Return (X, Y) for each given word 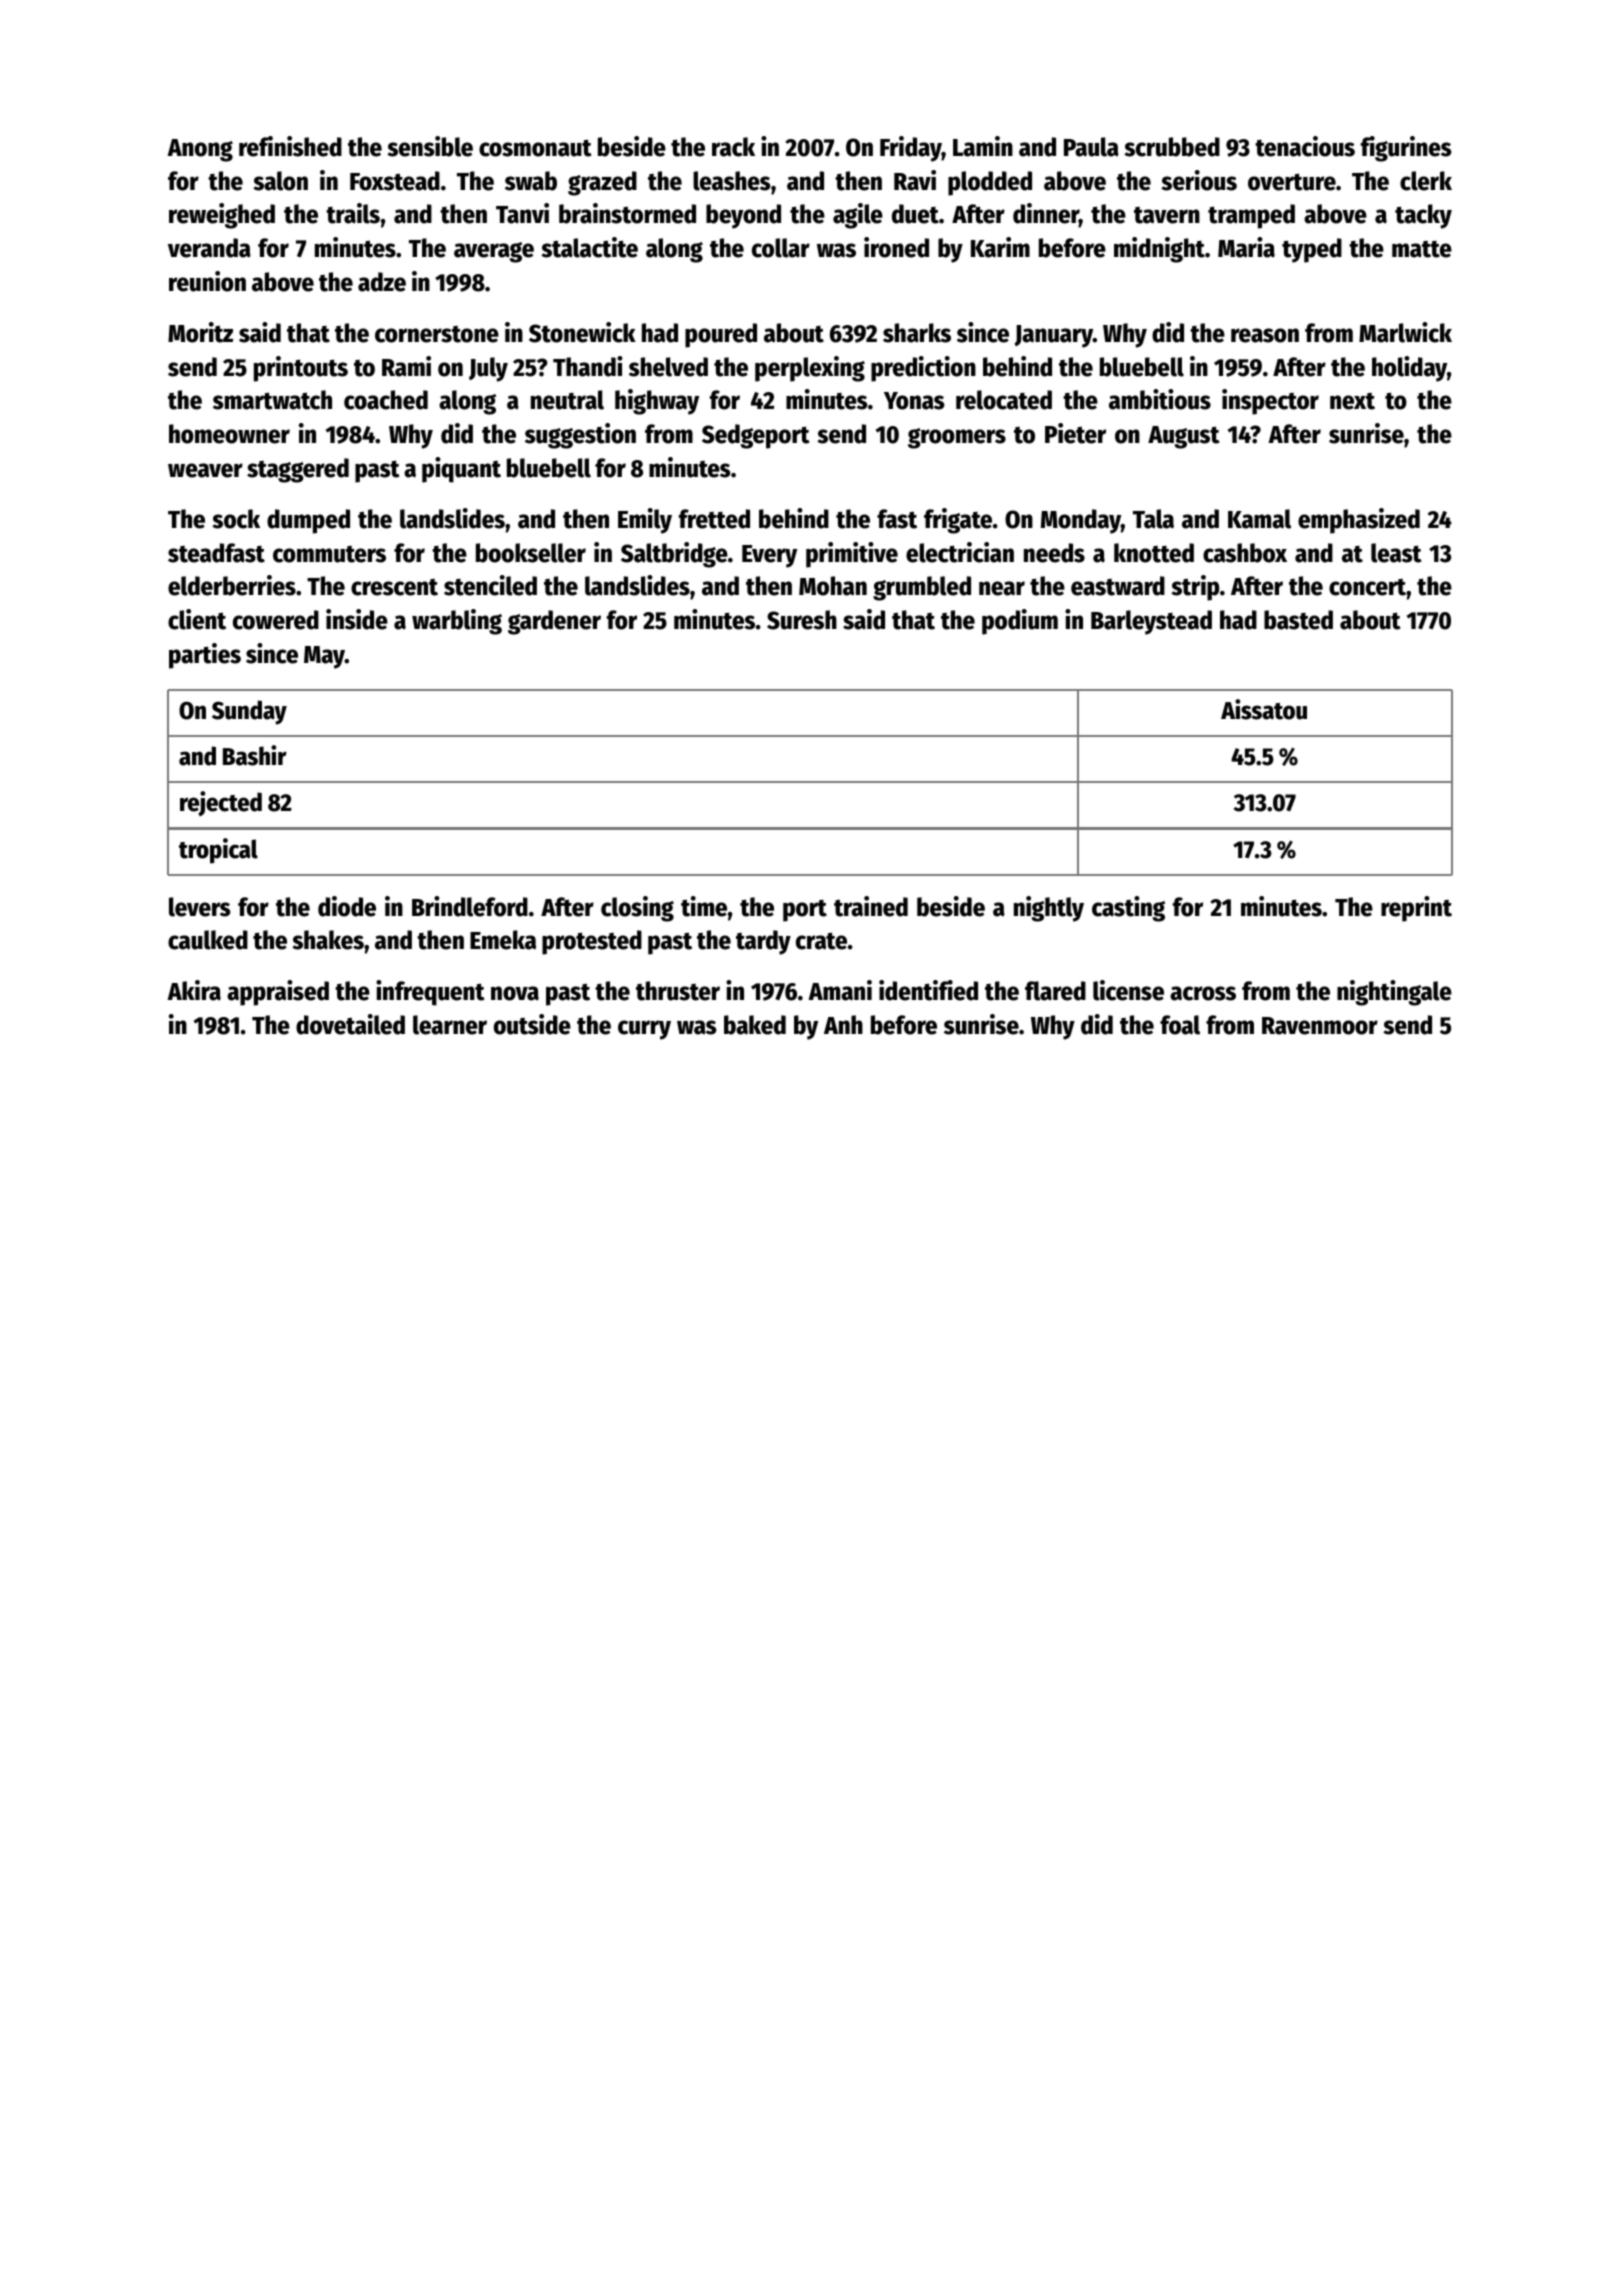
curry (644, 1030)
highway (657, 402)
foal (1180, 1025)
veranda (209, 248)
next (1352, 401)
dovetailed (350, 1024)
